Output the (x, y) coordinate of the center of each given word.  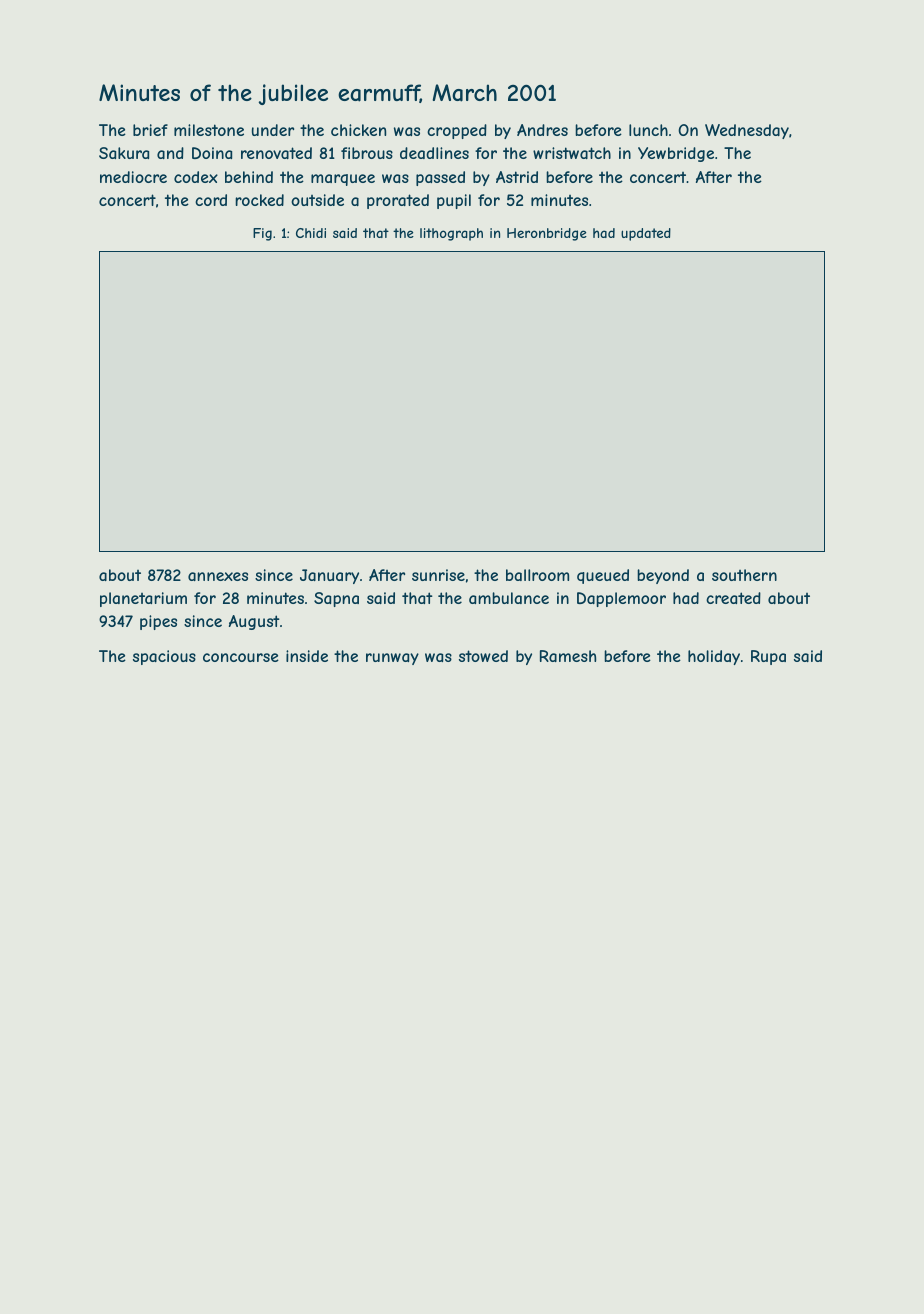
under (273, 130)
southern (744, 575)
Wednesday (747, 131)
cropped (457, 131)
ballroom (537, 575)
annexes (218, 576)
